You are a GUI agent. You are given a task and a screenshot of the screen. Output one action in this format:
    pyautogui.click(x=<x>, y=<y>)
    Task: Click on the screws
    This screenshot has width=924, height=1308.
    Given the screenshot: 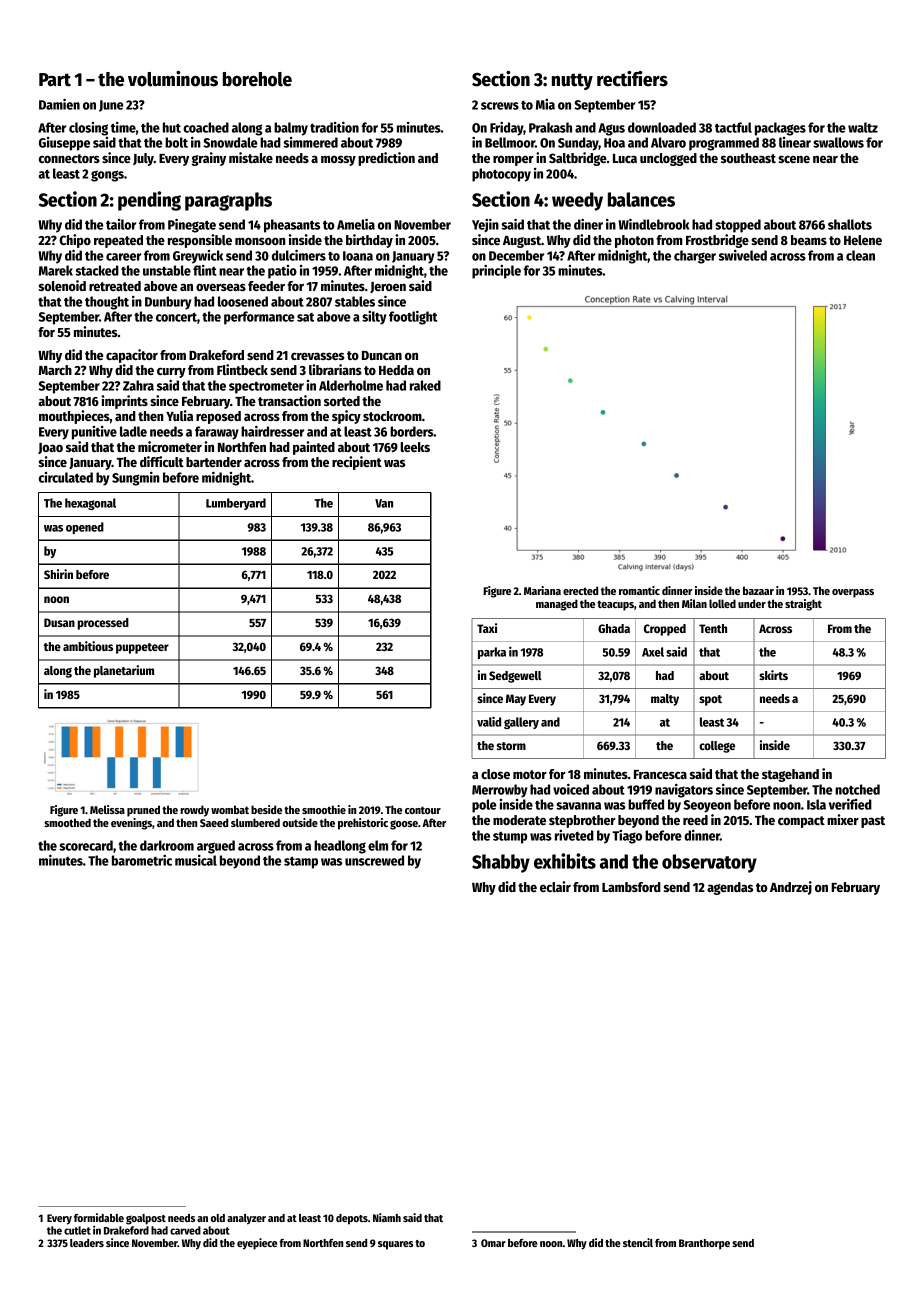 What is the action you would take?
    pyautogui.click(x=500, y=106)
